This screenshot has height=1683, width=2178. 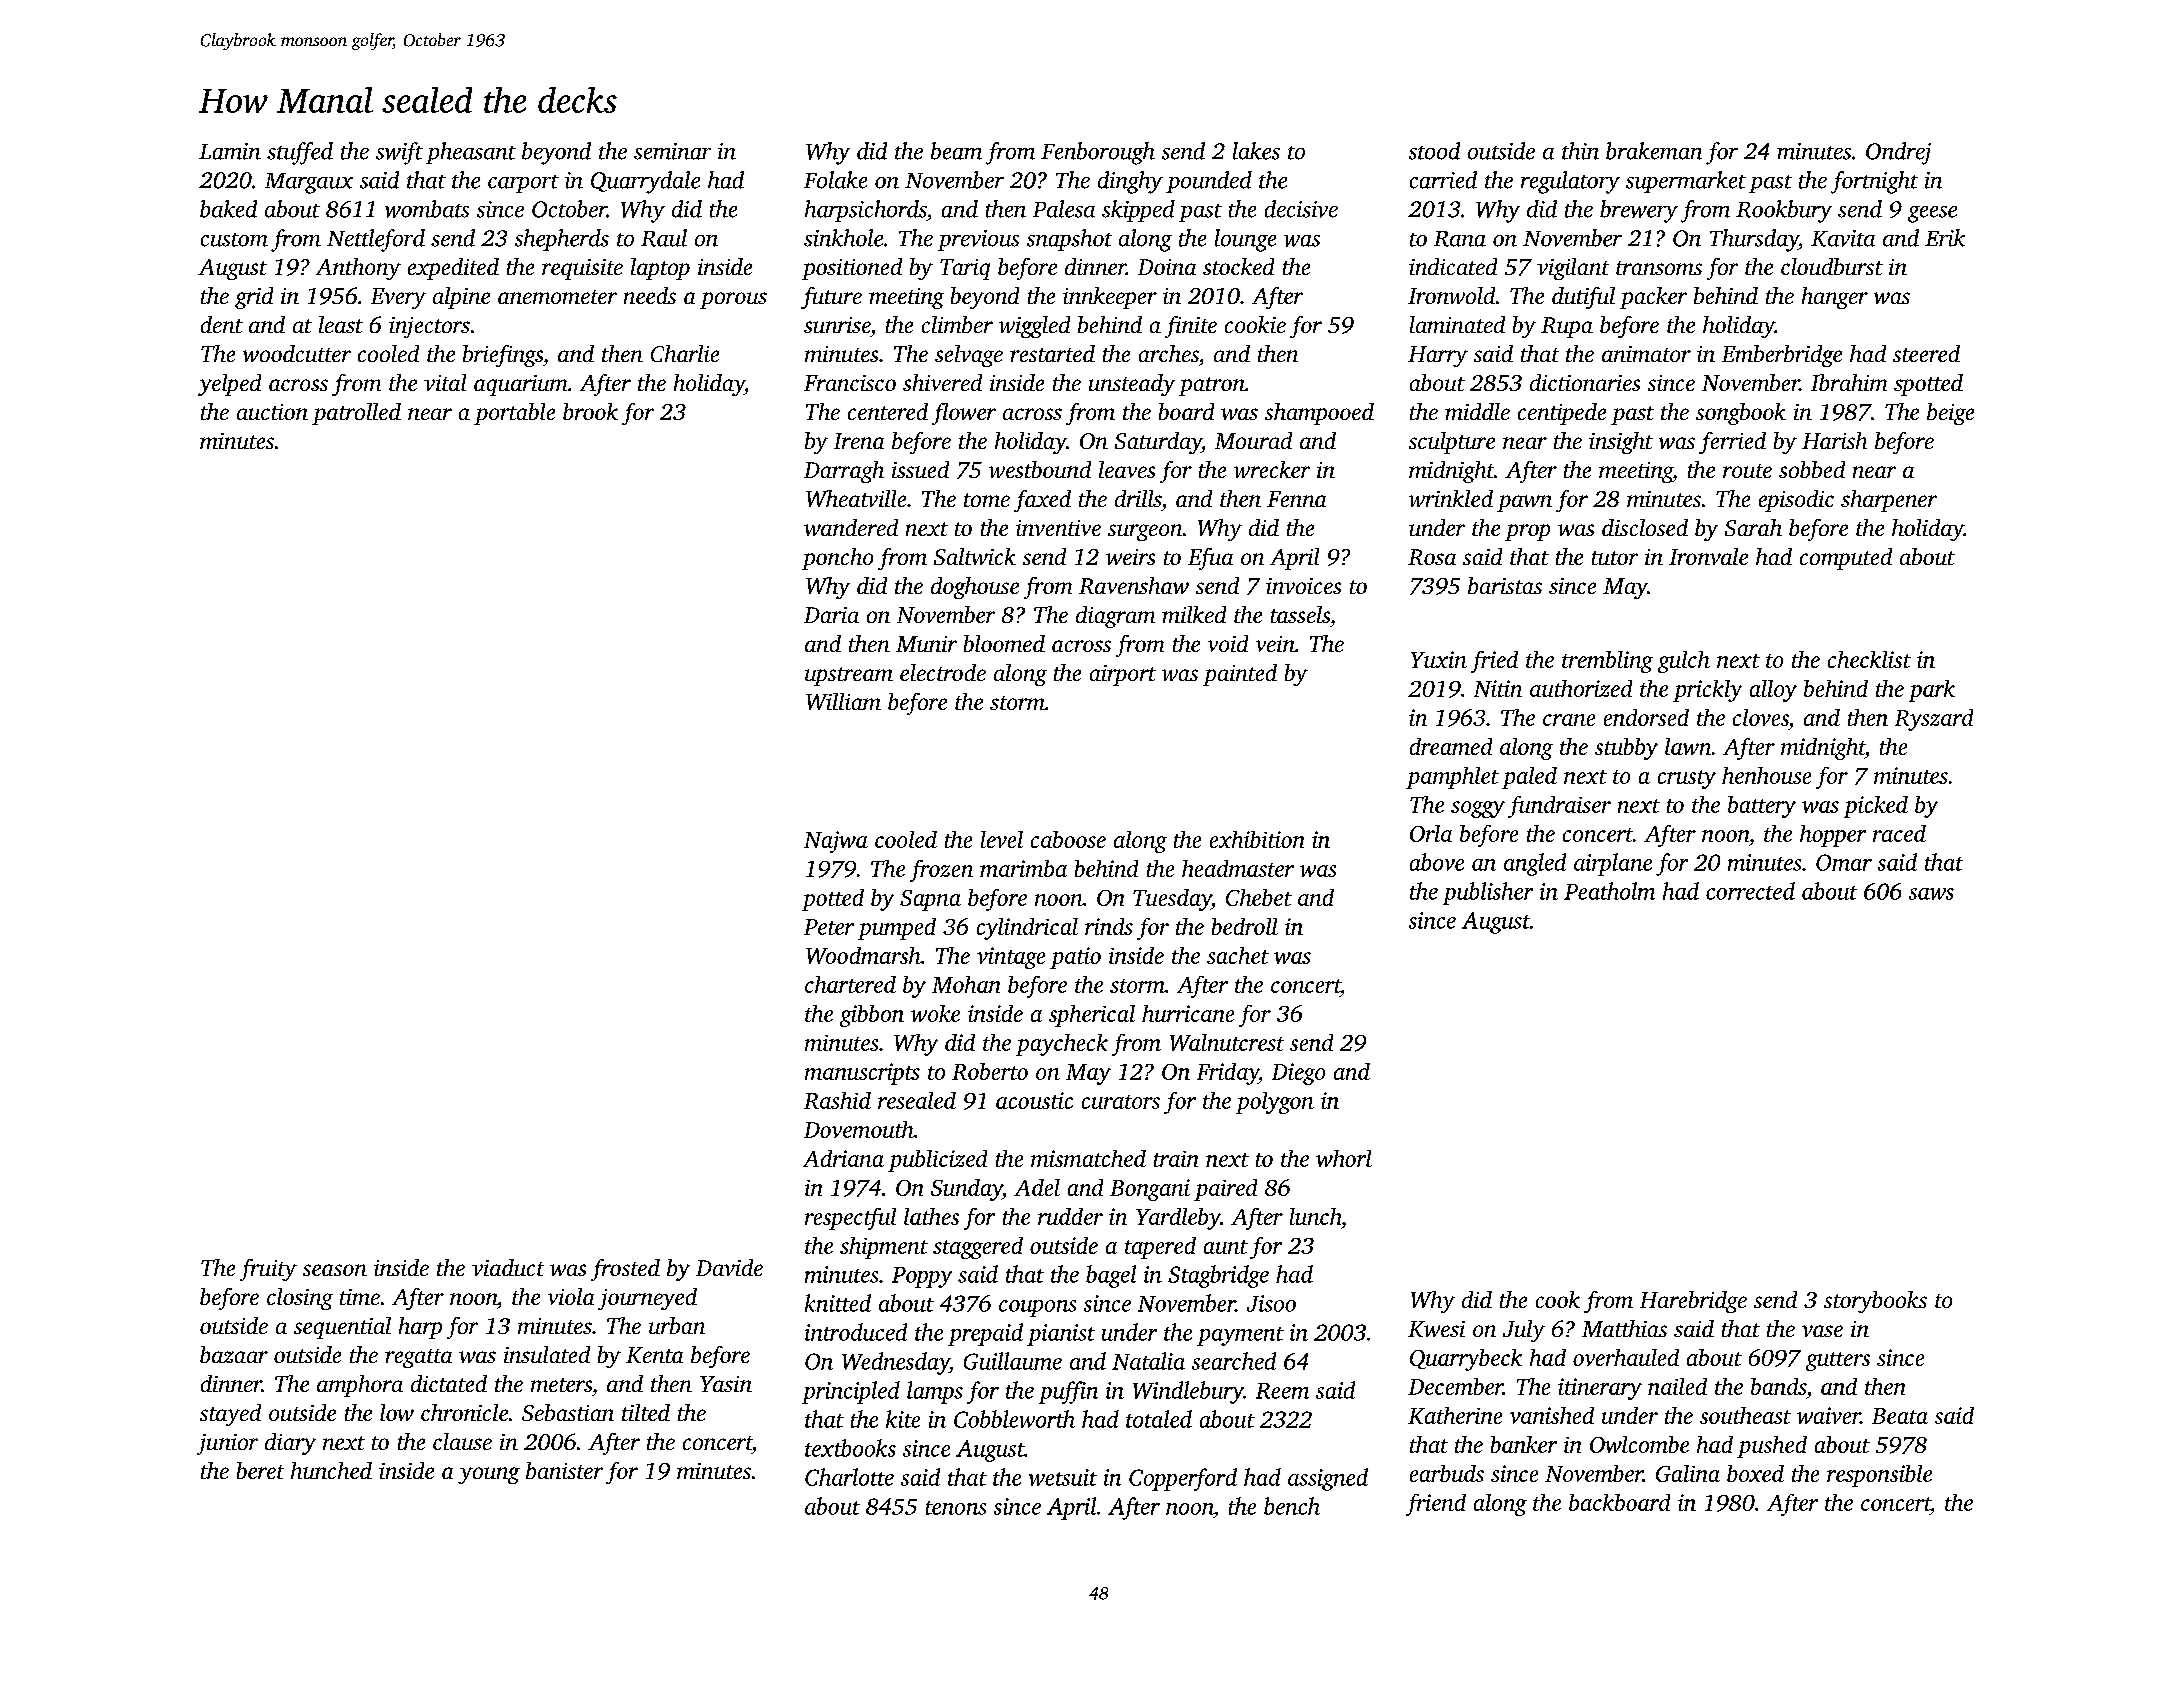 What do you see at coordinates (272, 412) in the screenshot?
I see `auction` at bounding box center [272, 412].
